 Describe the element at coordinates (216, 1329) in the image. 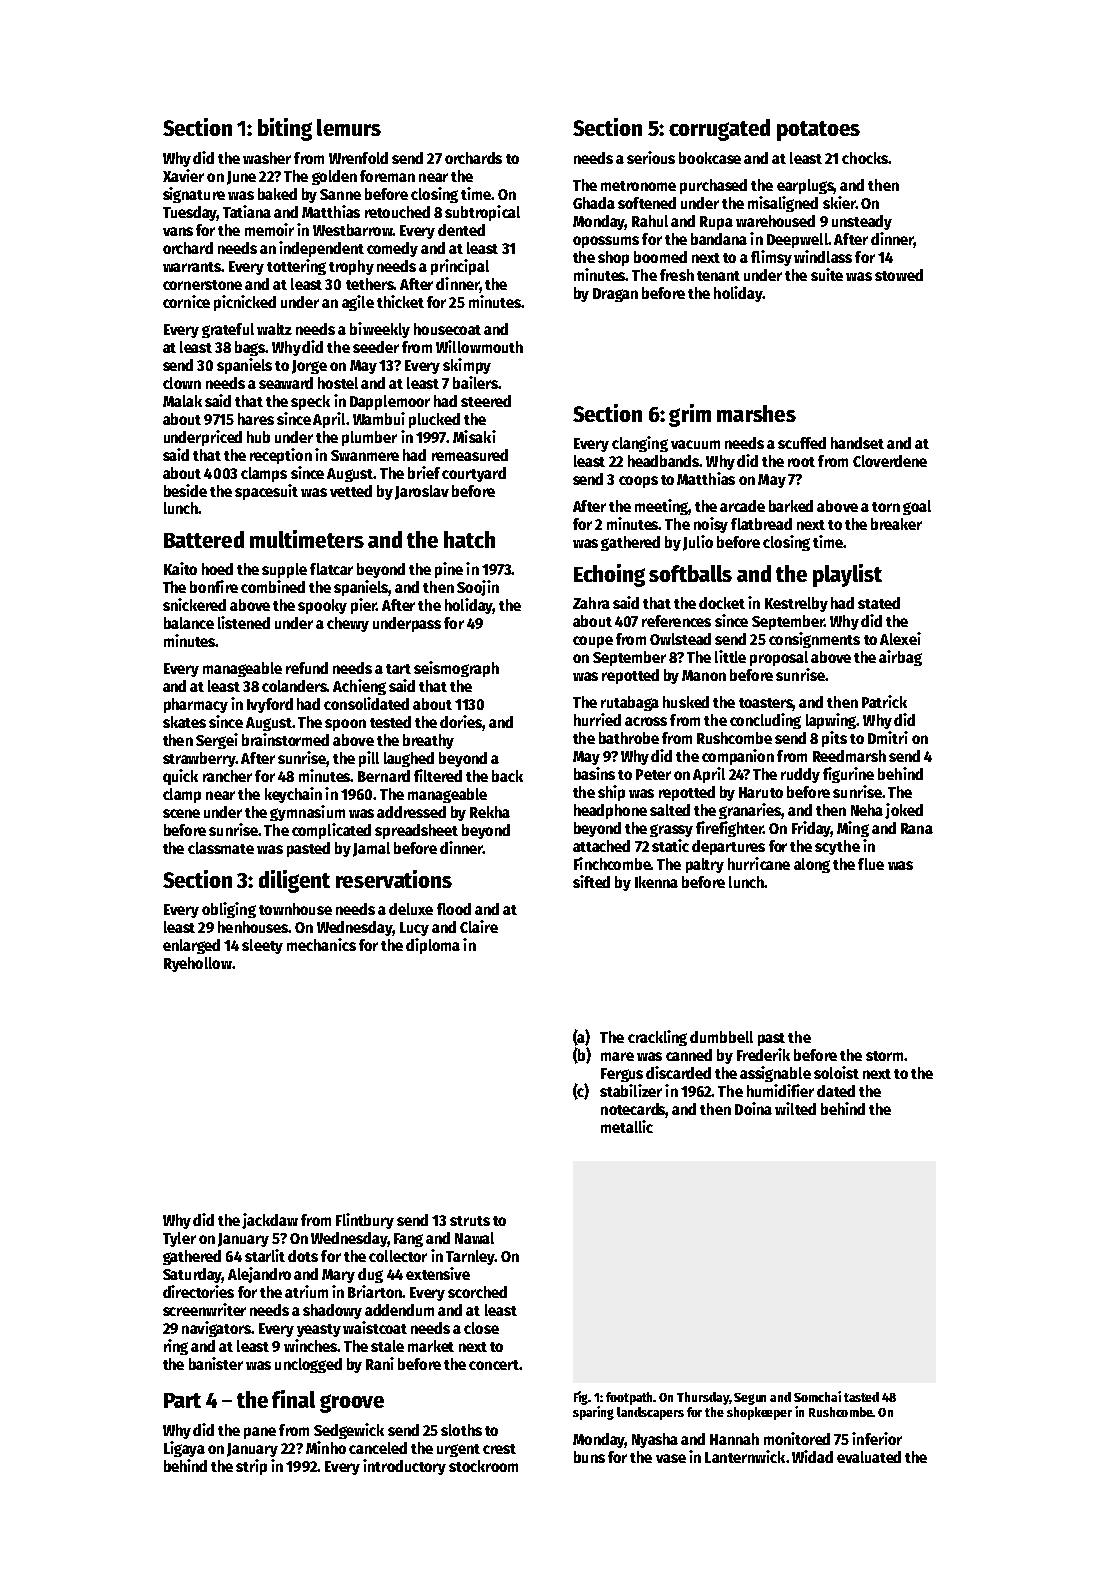

I see `navigators` at that location.
